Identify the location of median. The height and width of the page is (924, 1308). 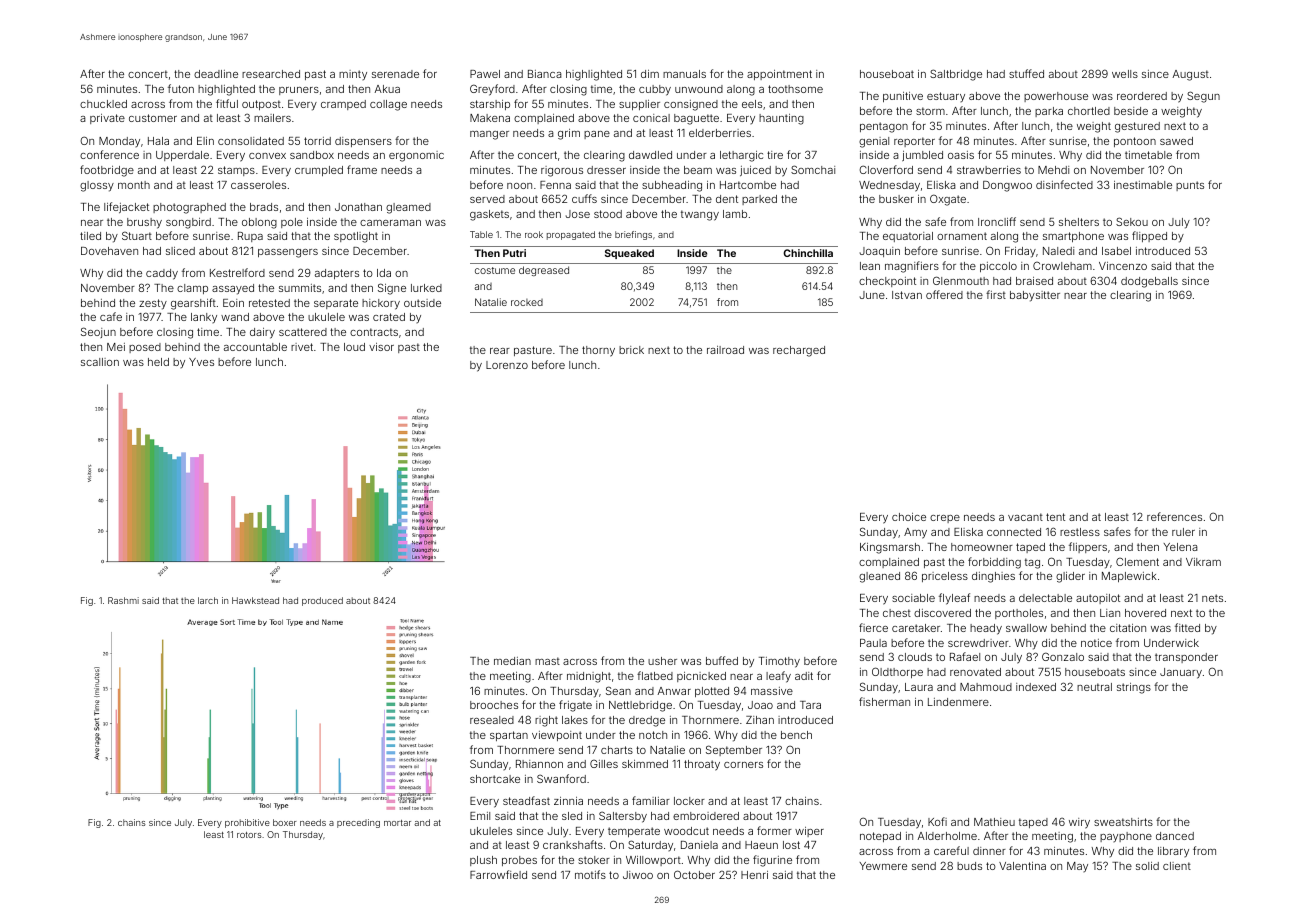
(512, 661).
